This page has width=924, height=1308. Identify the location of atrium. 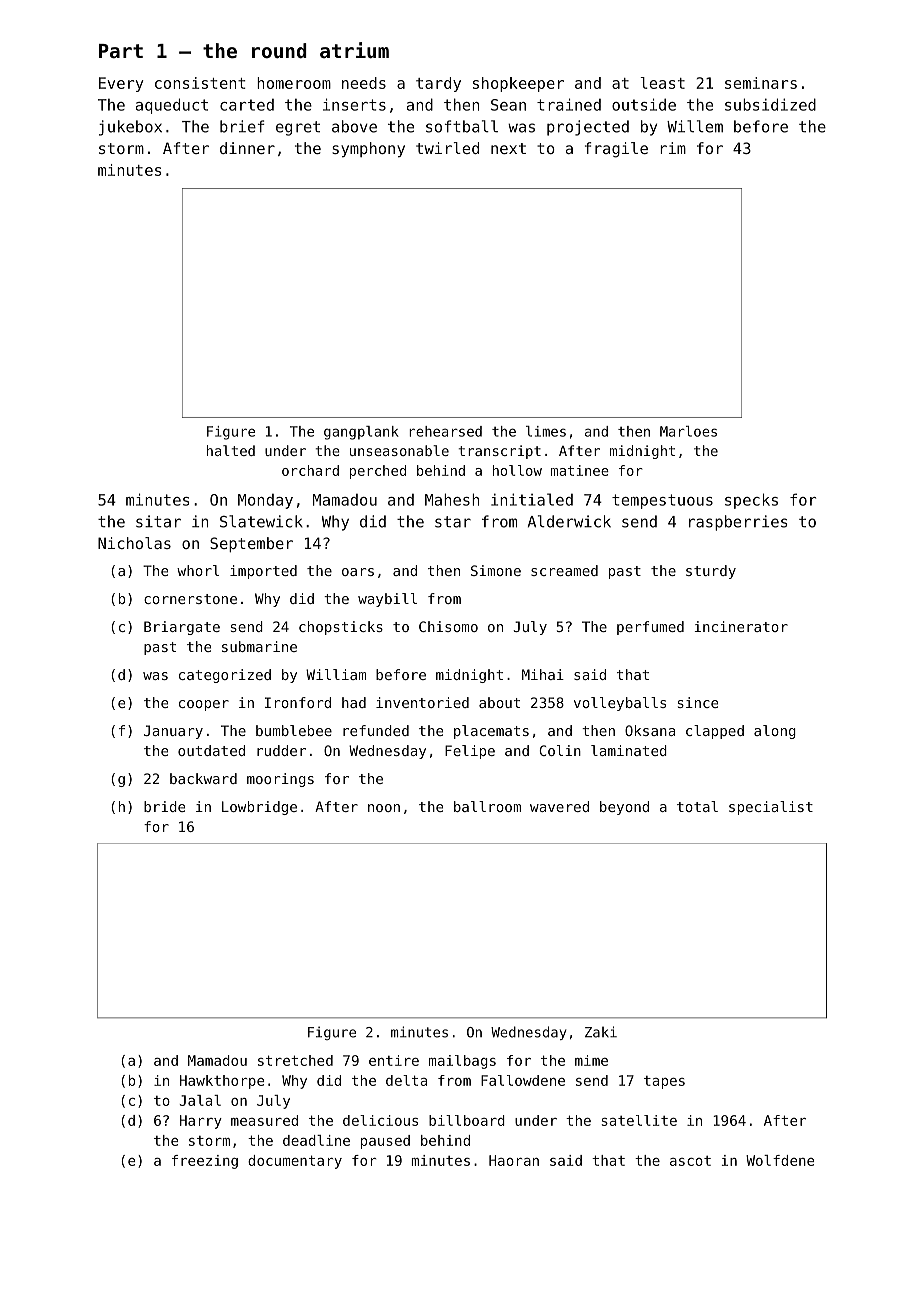
(354, 50).
